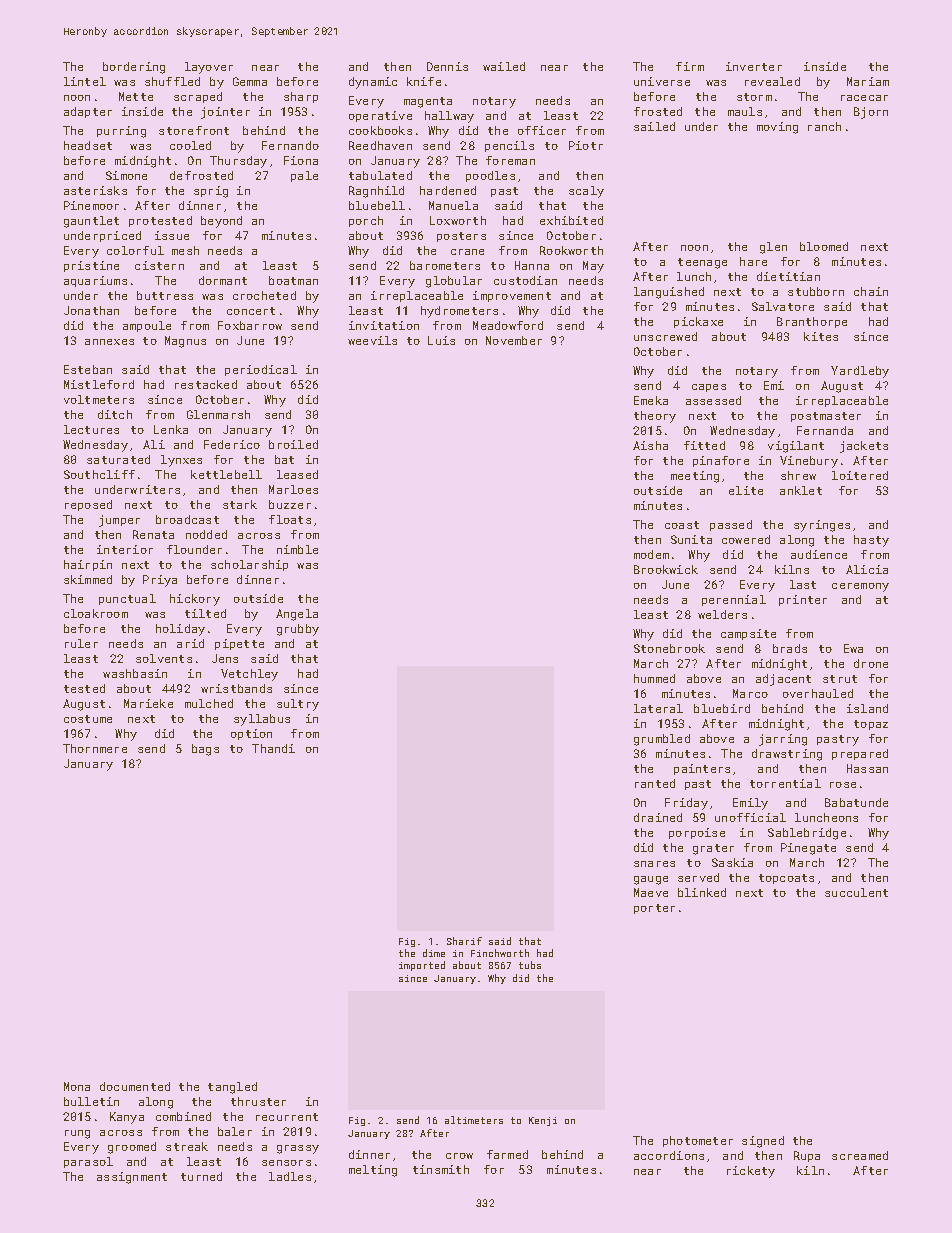 The height and width of the document is (1233, 952). What do you see at coordinates (822, 526) in the document?
I see `syringes` at bounding box center [822, 526].
